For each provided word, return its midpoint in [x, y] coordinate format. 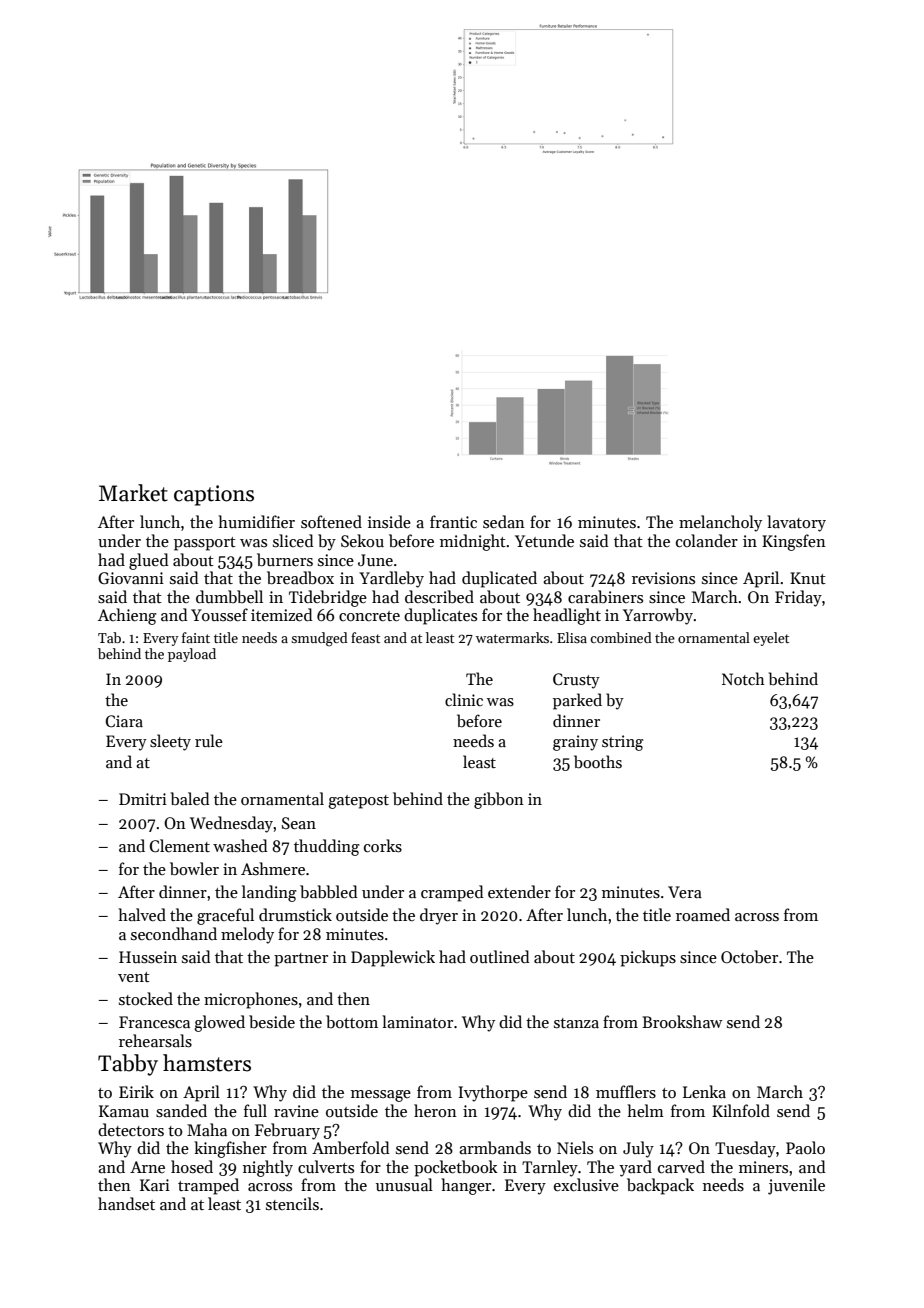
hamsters [207, 1063]
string [622, 743]
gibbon [499, 800]
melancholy [720, 523]
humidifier [256, 521]
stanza [576, 1023]
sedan [504, 521]
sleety [170, 742]
